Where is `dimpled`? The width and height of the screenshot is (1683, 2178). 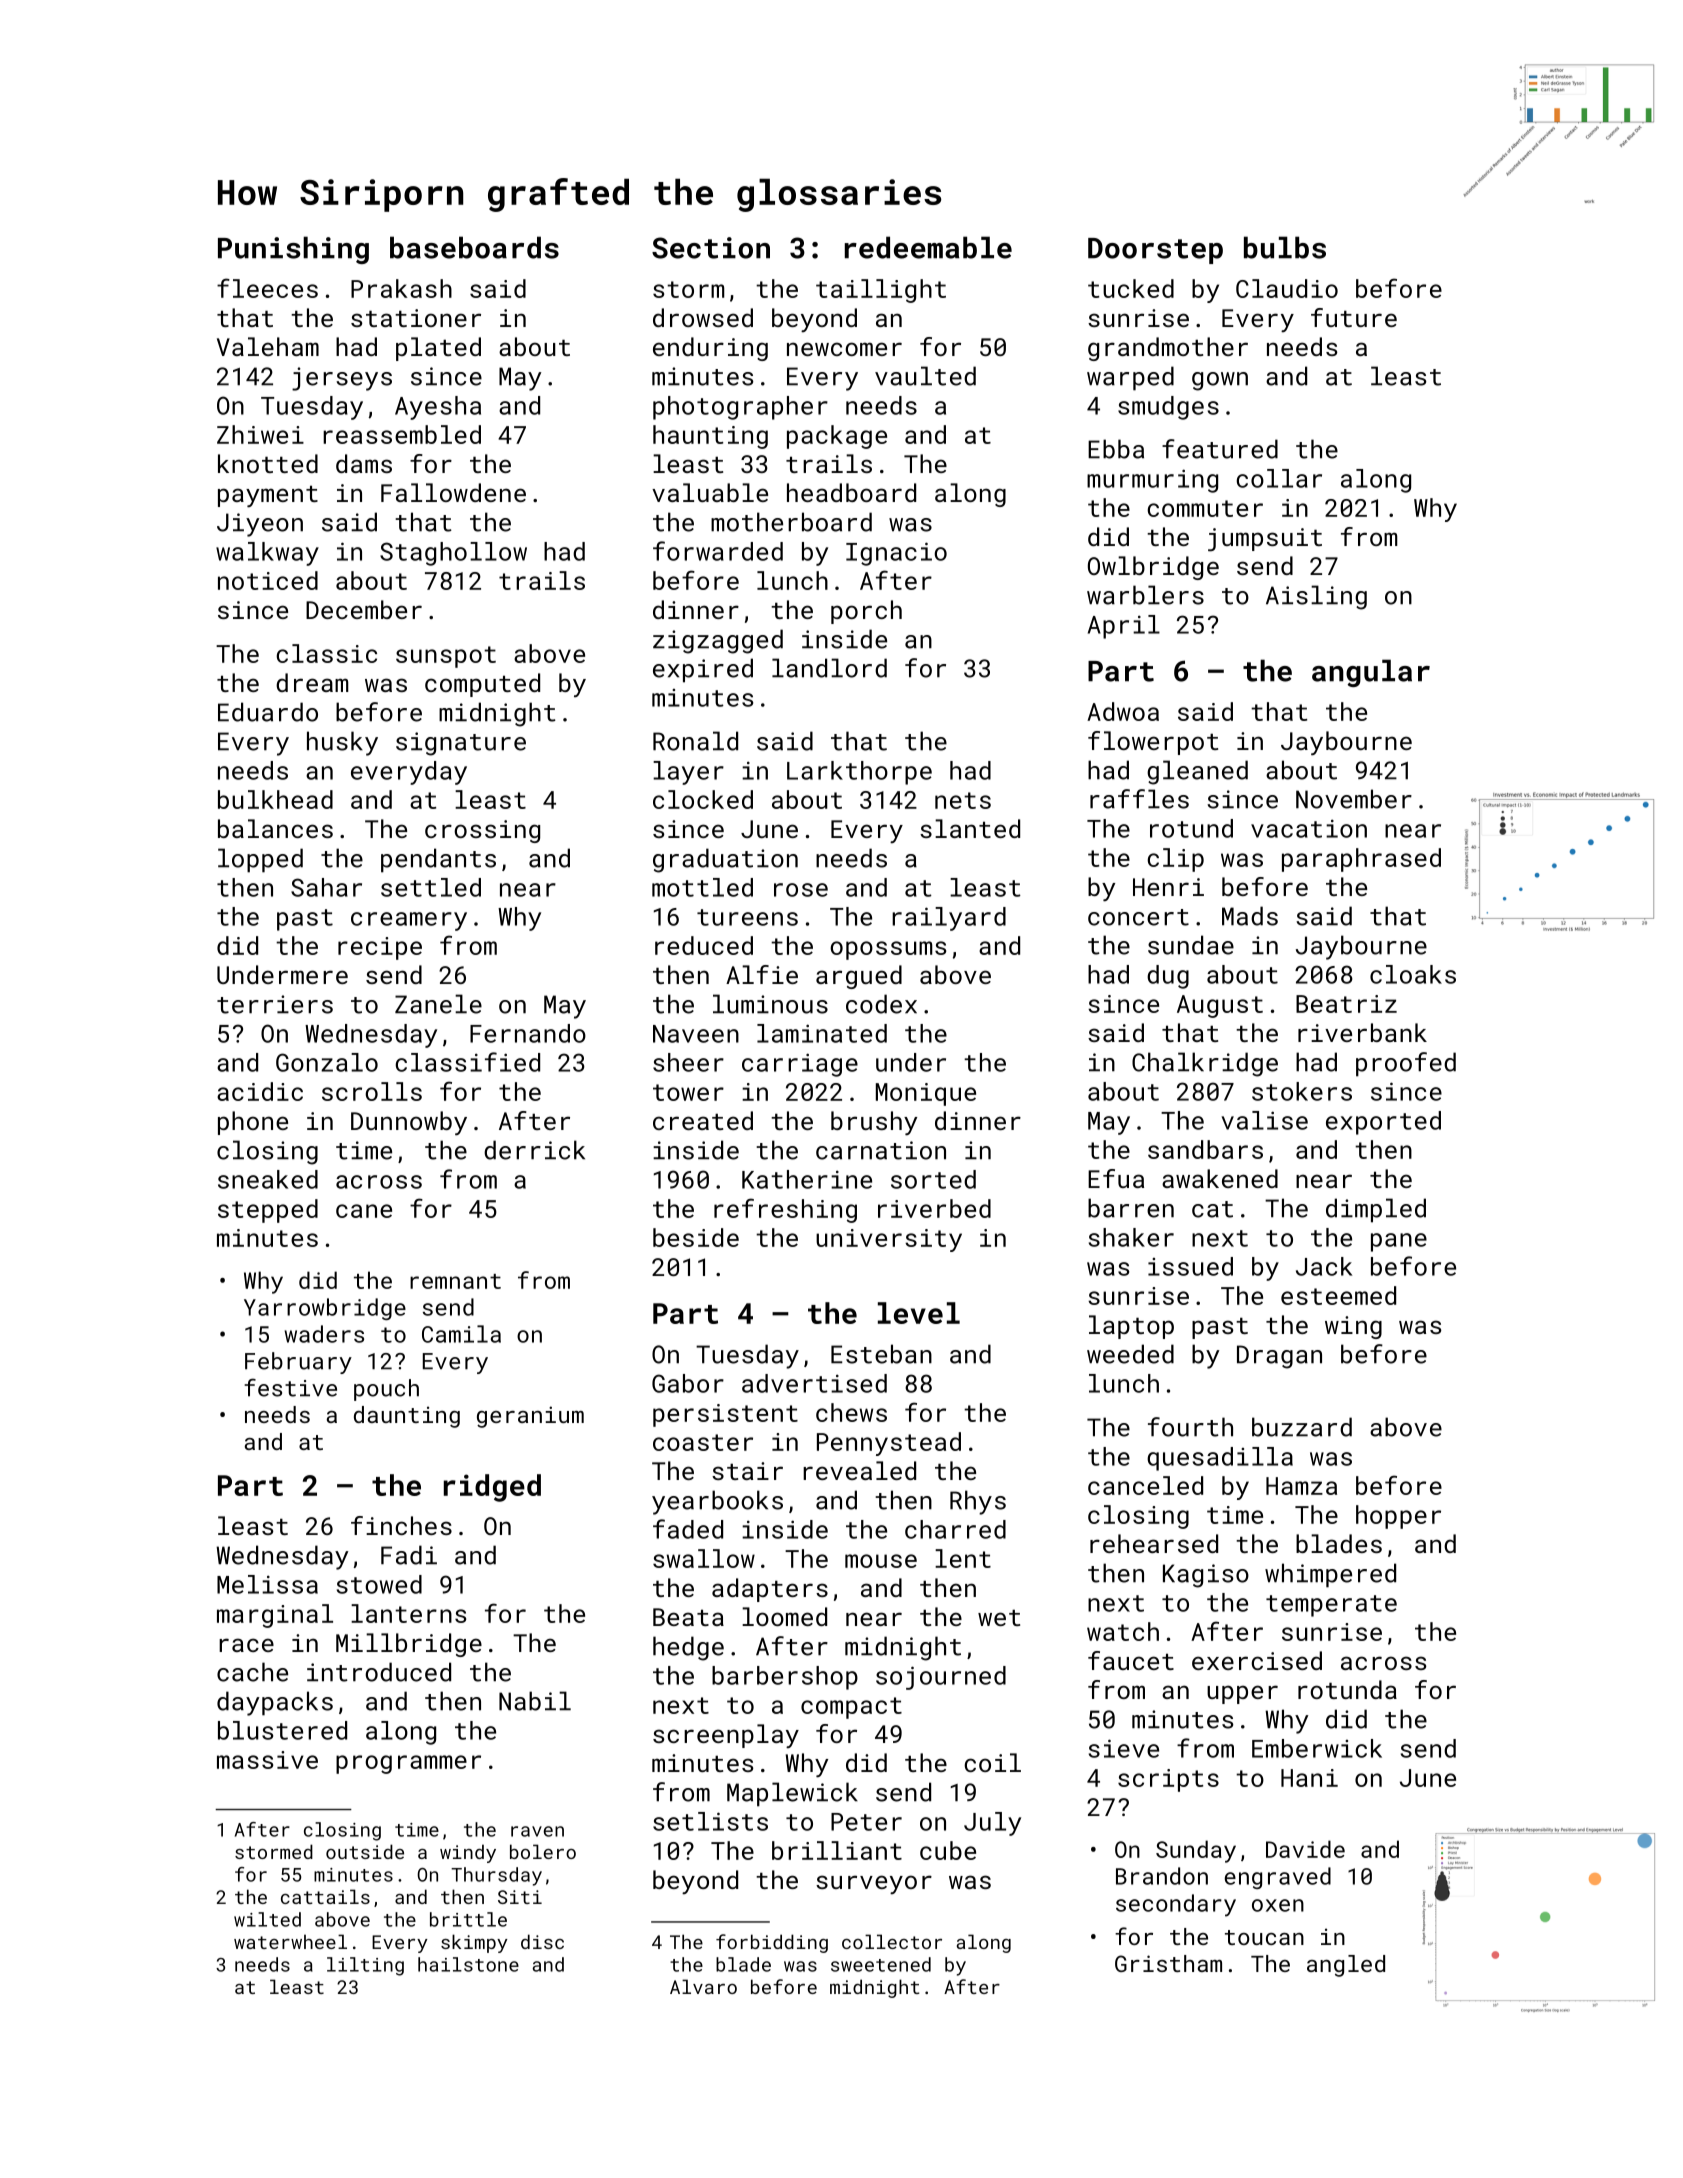 dimpled is located at coordinates (1376, 1210).
